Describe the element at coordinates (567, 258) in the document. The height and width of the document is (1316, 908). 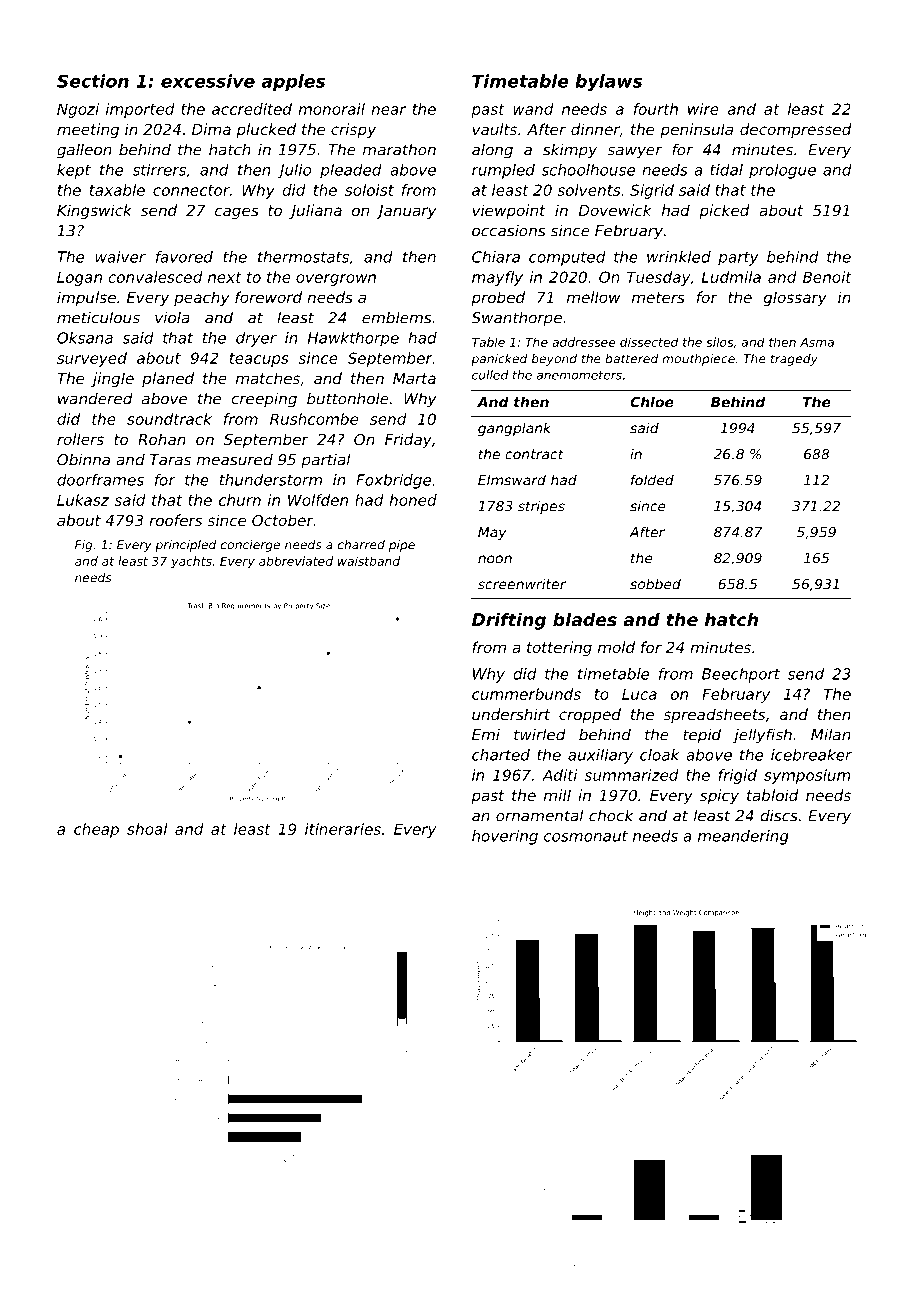
I see `computed` at that location.
